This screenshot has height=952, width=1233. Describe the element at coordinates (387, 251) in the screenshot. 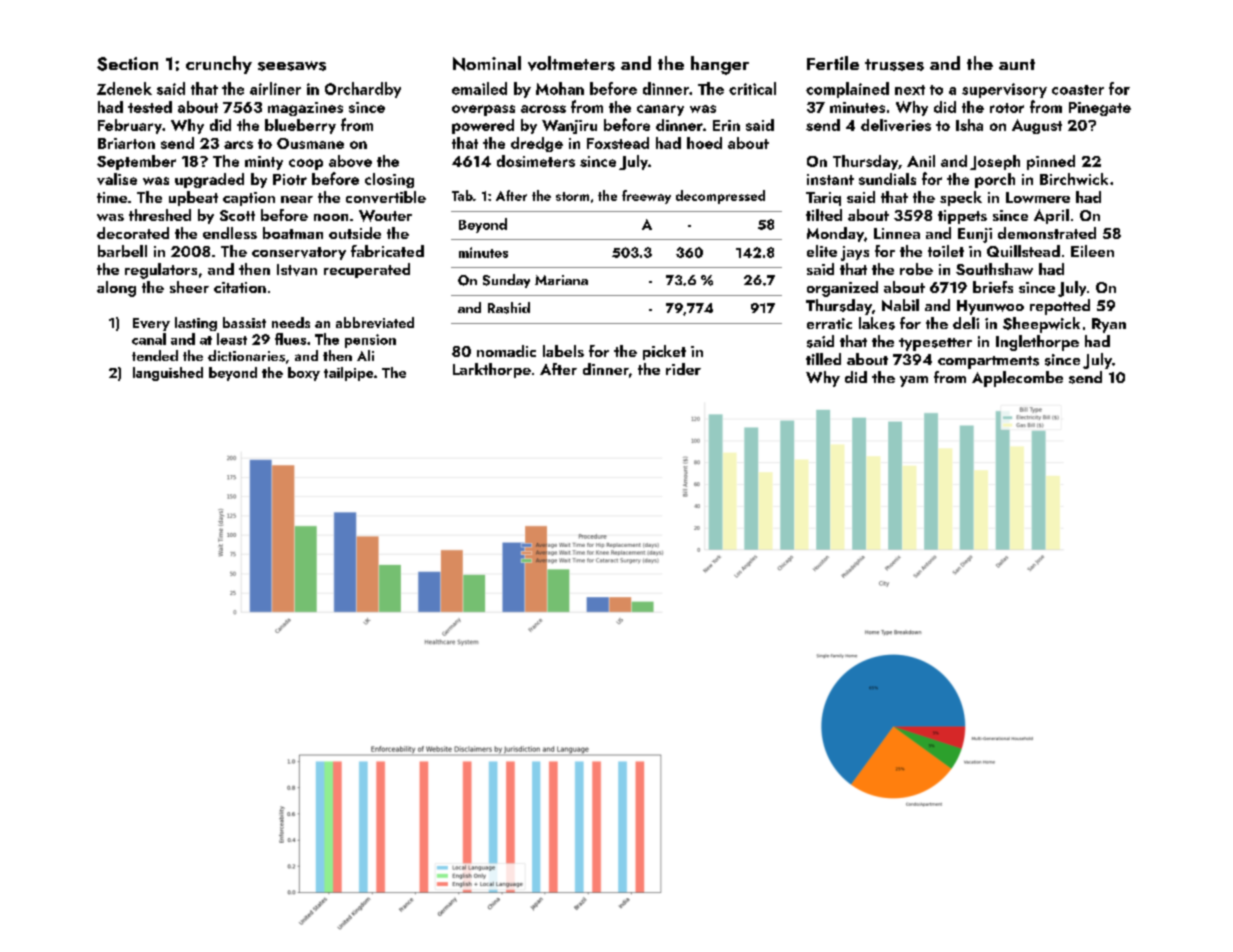

I see `fabricated` at that location.
